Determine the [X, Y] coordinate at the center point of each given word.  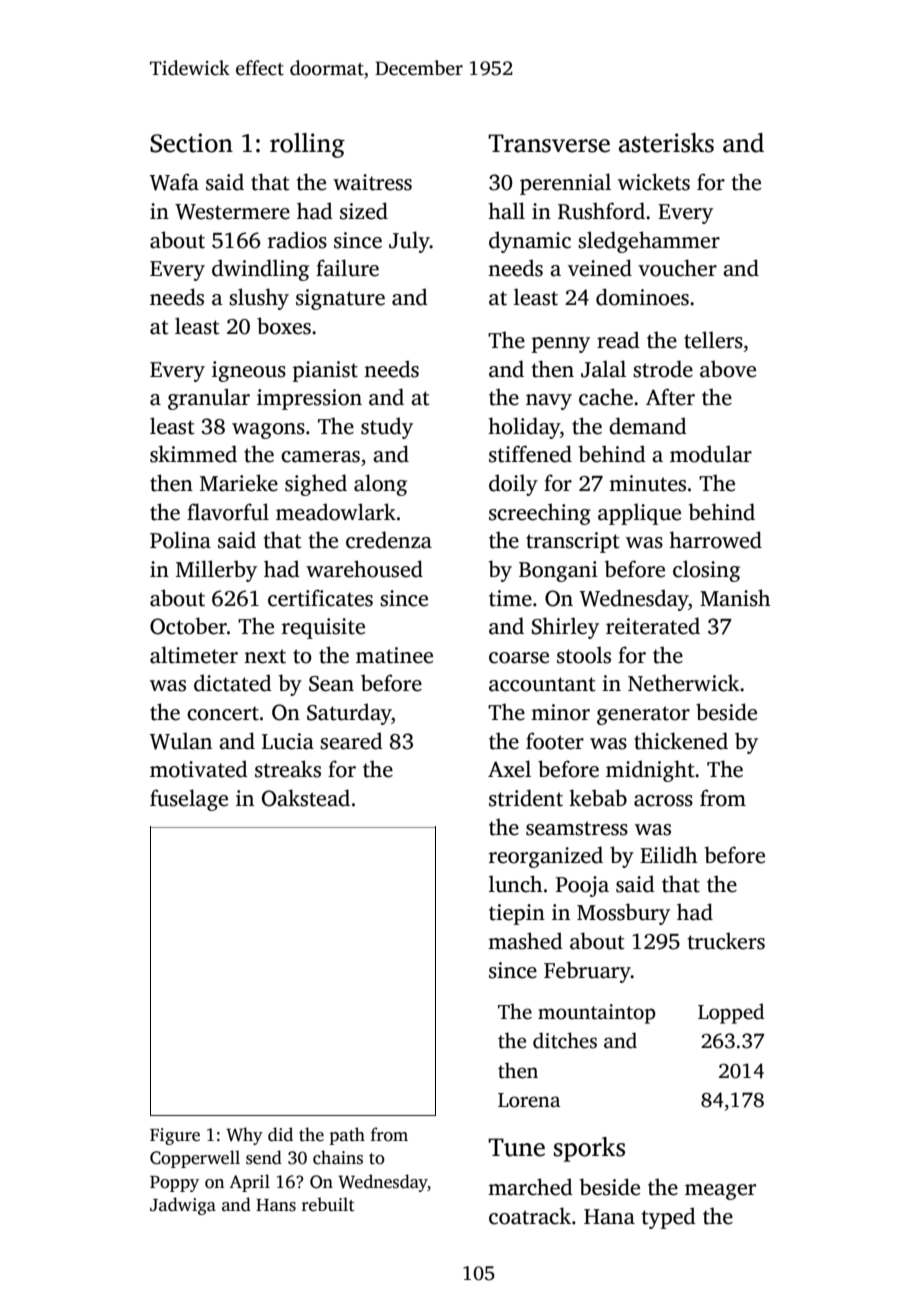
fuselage [189, 800]
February [587, 972]
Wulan [181, 741]
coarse [519, 658]
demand [648, 426]
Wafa [174, 182]
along [380, 485]
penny [561, 345]
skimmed [193, 454]
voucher [677, 268]
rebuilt [328, 1204]
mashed [525, 941]
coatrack [530, 1216]
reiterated [653, 626]
